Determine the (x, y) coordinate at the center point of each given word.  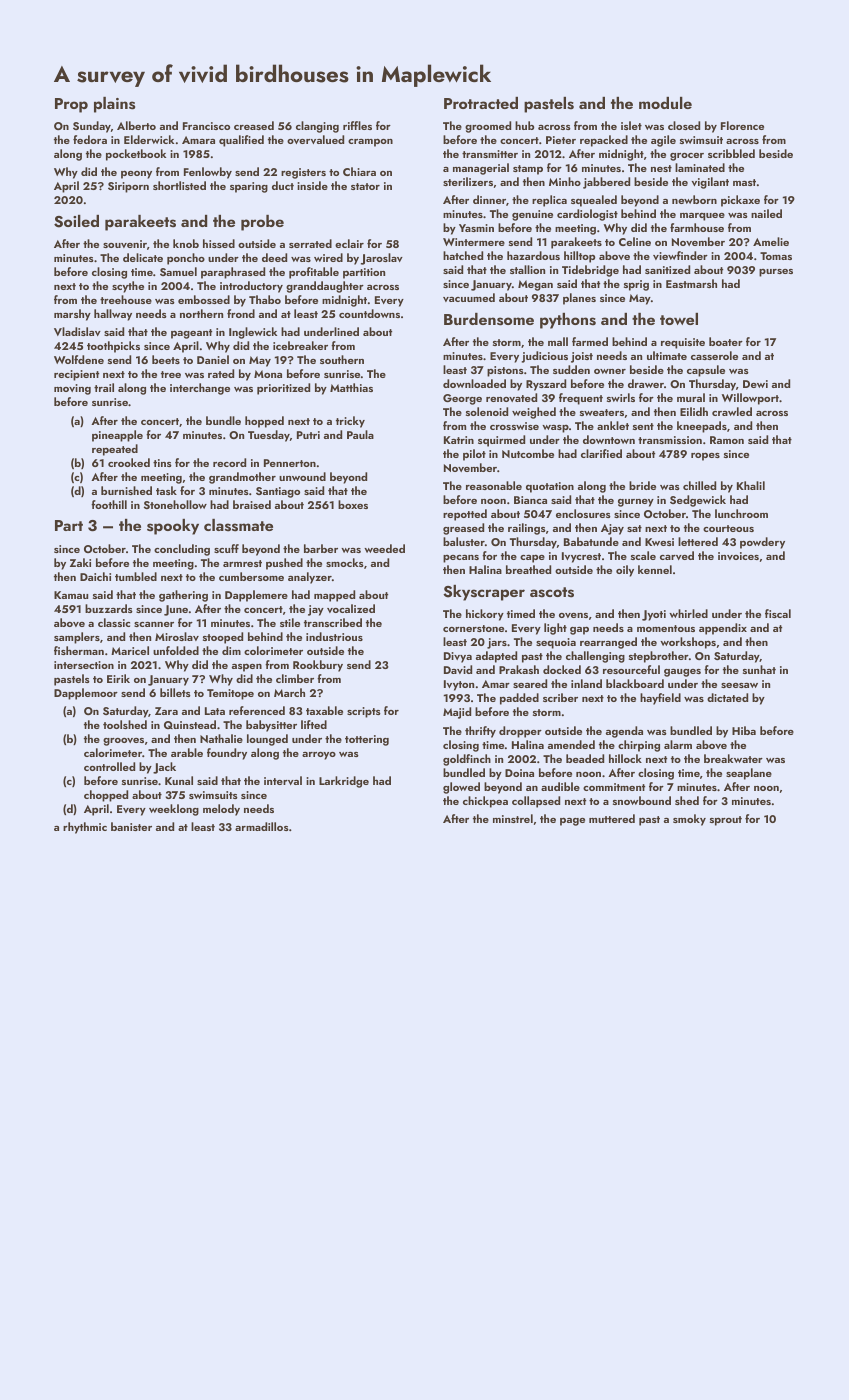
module (665, 103)
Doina (519, 773)
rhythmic (85, 828)
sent (643, 426)
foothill (109, 504)
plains (114, 105)
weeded (384, 548)
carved (677, 555)
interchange (200, 389)
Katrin (459, 440)
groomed (488, 127)
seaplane (749, 774)
